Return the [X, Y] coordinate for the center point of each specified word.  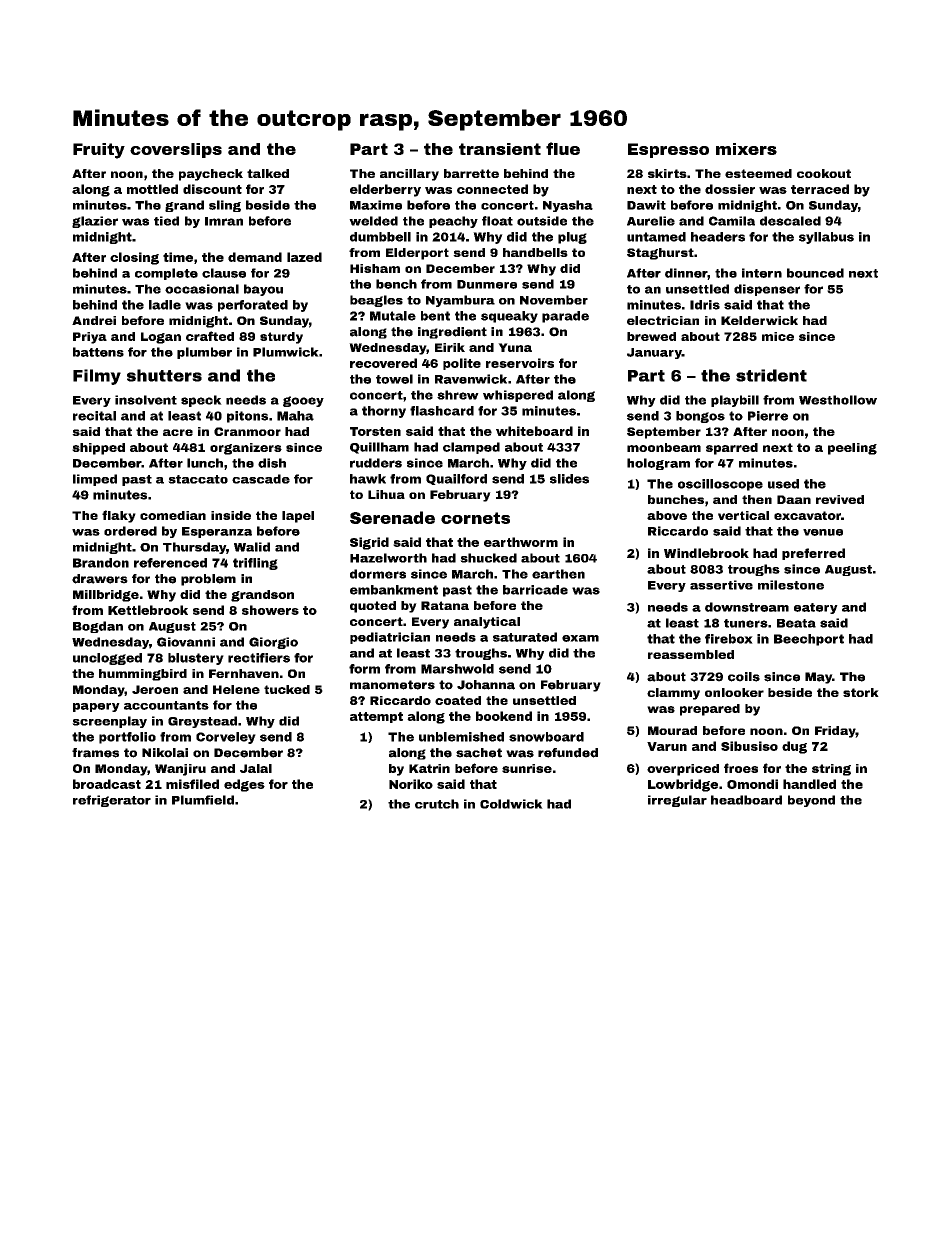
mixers [746, 149]
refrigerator [112, 801]
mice [778, 336]
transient [500, 149]
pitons [247, 417]
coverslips [176, 150]
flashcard [442, 411]
